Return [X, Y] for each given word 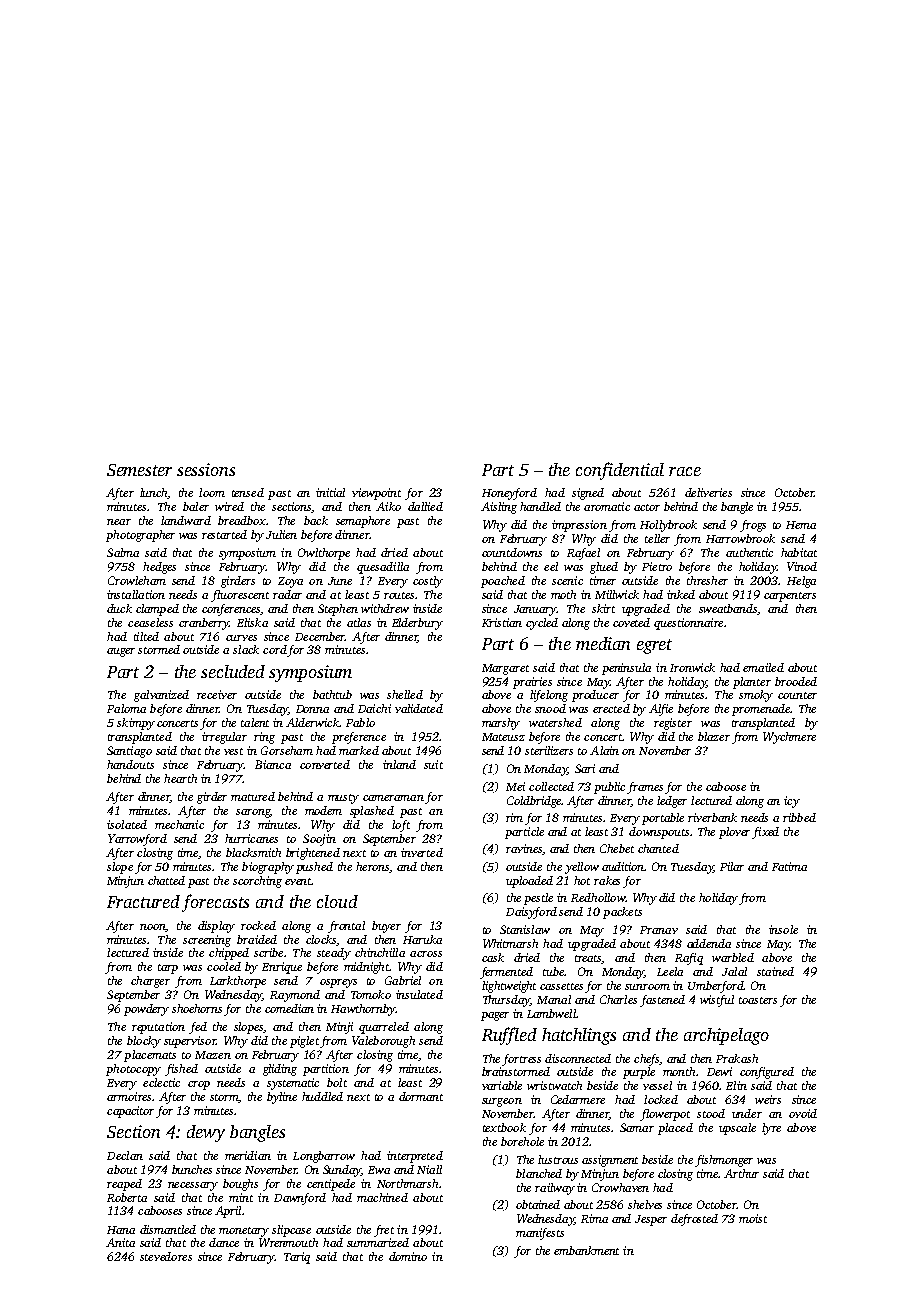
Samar [637, 1127]
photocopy [133, 1070]
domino [408, 1256]
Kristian [502, 622]
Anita [120, 1242]
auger [121, 652]
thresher [707, 580]
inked [681, 594]
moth [563, 594]
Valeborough [383, 1042]
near [119, 522]
